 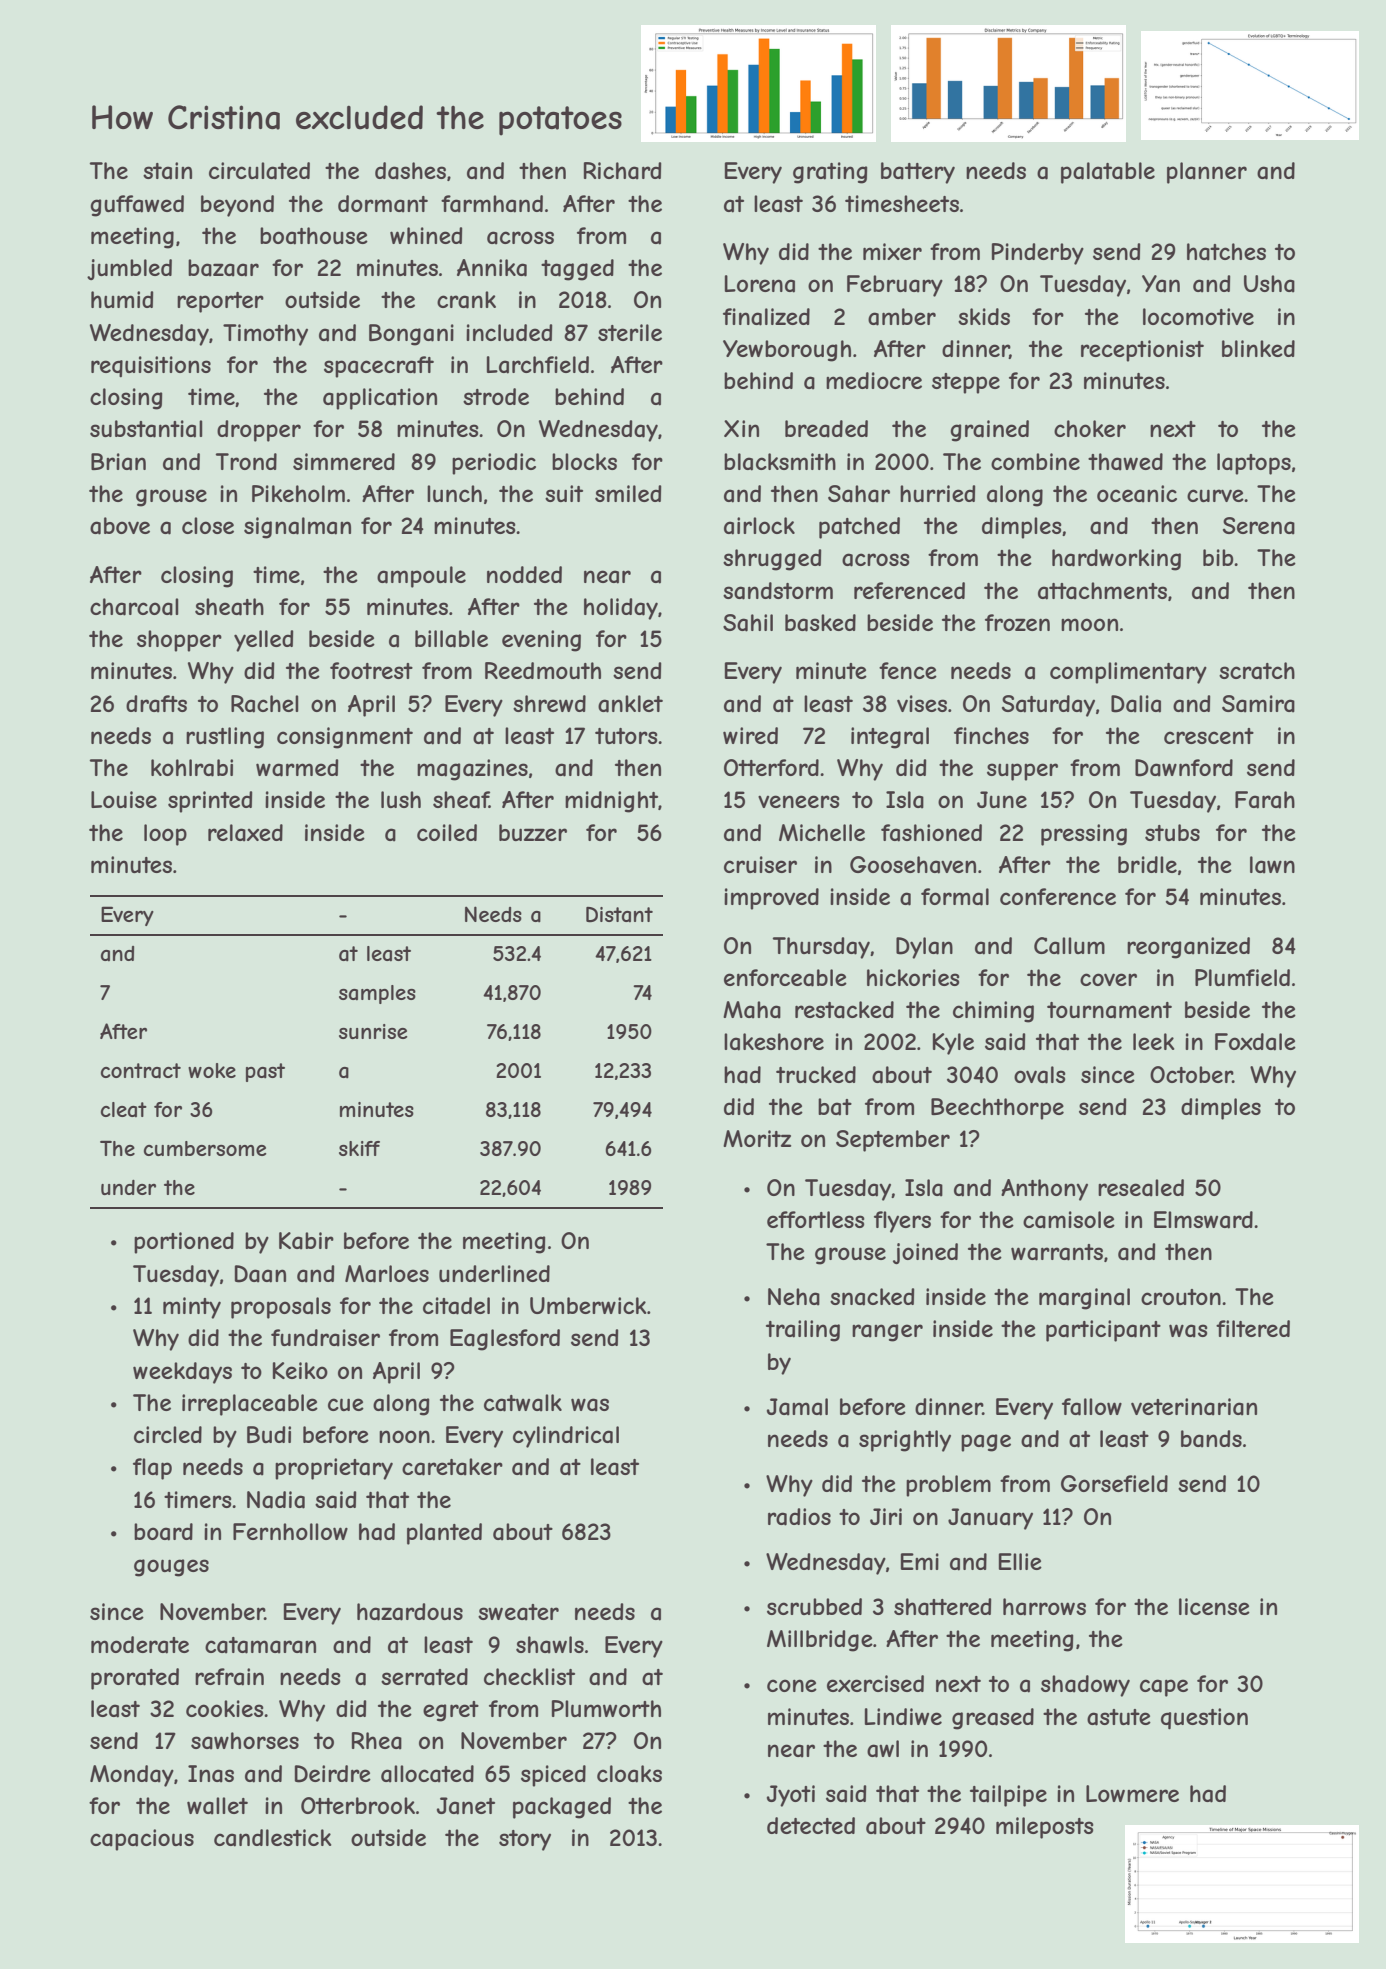 I want to click on story, so click(x=525, y=1840).
